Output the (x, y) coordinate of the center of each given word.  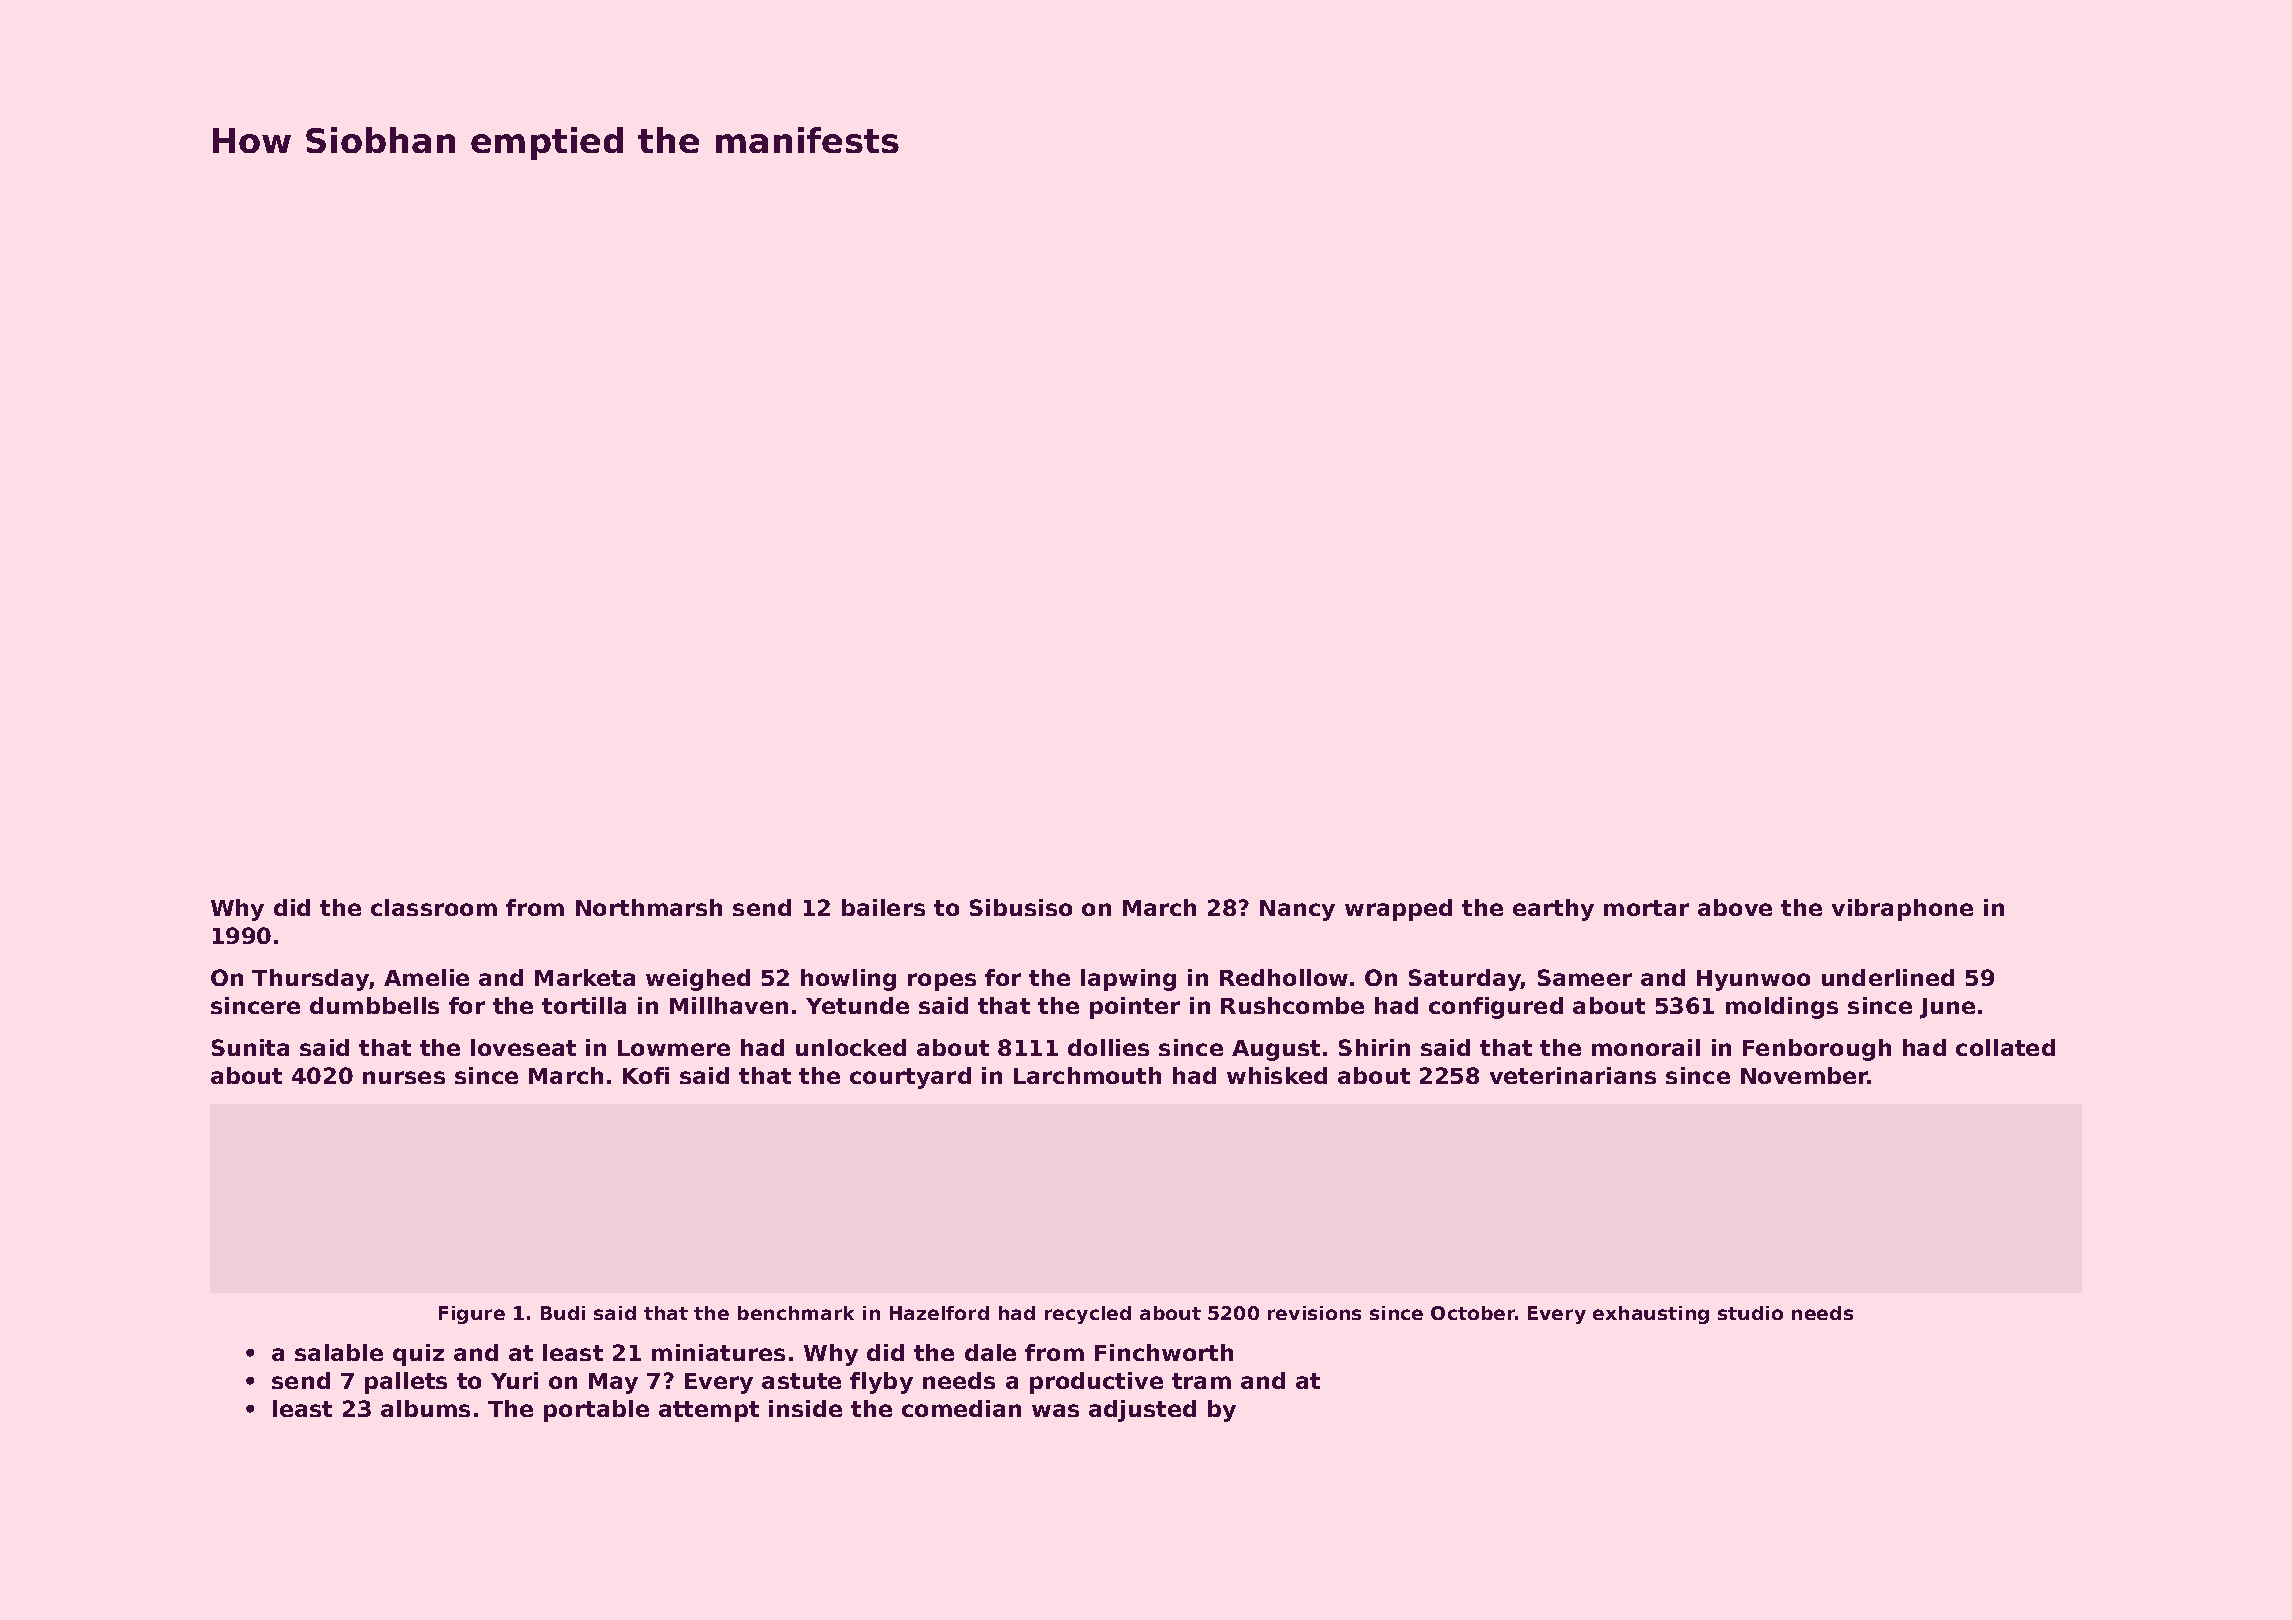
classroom (434, 907)
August (1276, 1050)
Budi (563, 1313)
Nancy (1297, 910)
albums (425, 1408)
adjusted (1142, 1411)
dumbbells (374, 1005)
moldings (1782, 1008)
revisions (1314, 1313)
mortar (1646, 908)
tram (1201, 1381)
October (1473, 1313)
